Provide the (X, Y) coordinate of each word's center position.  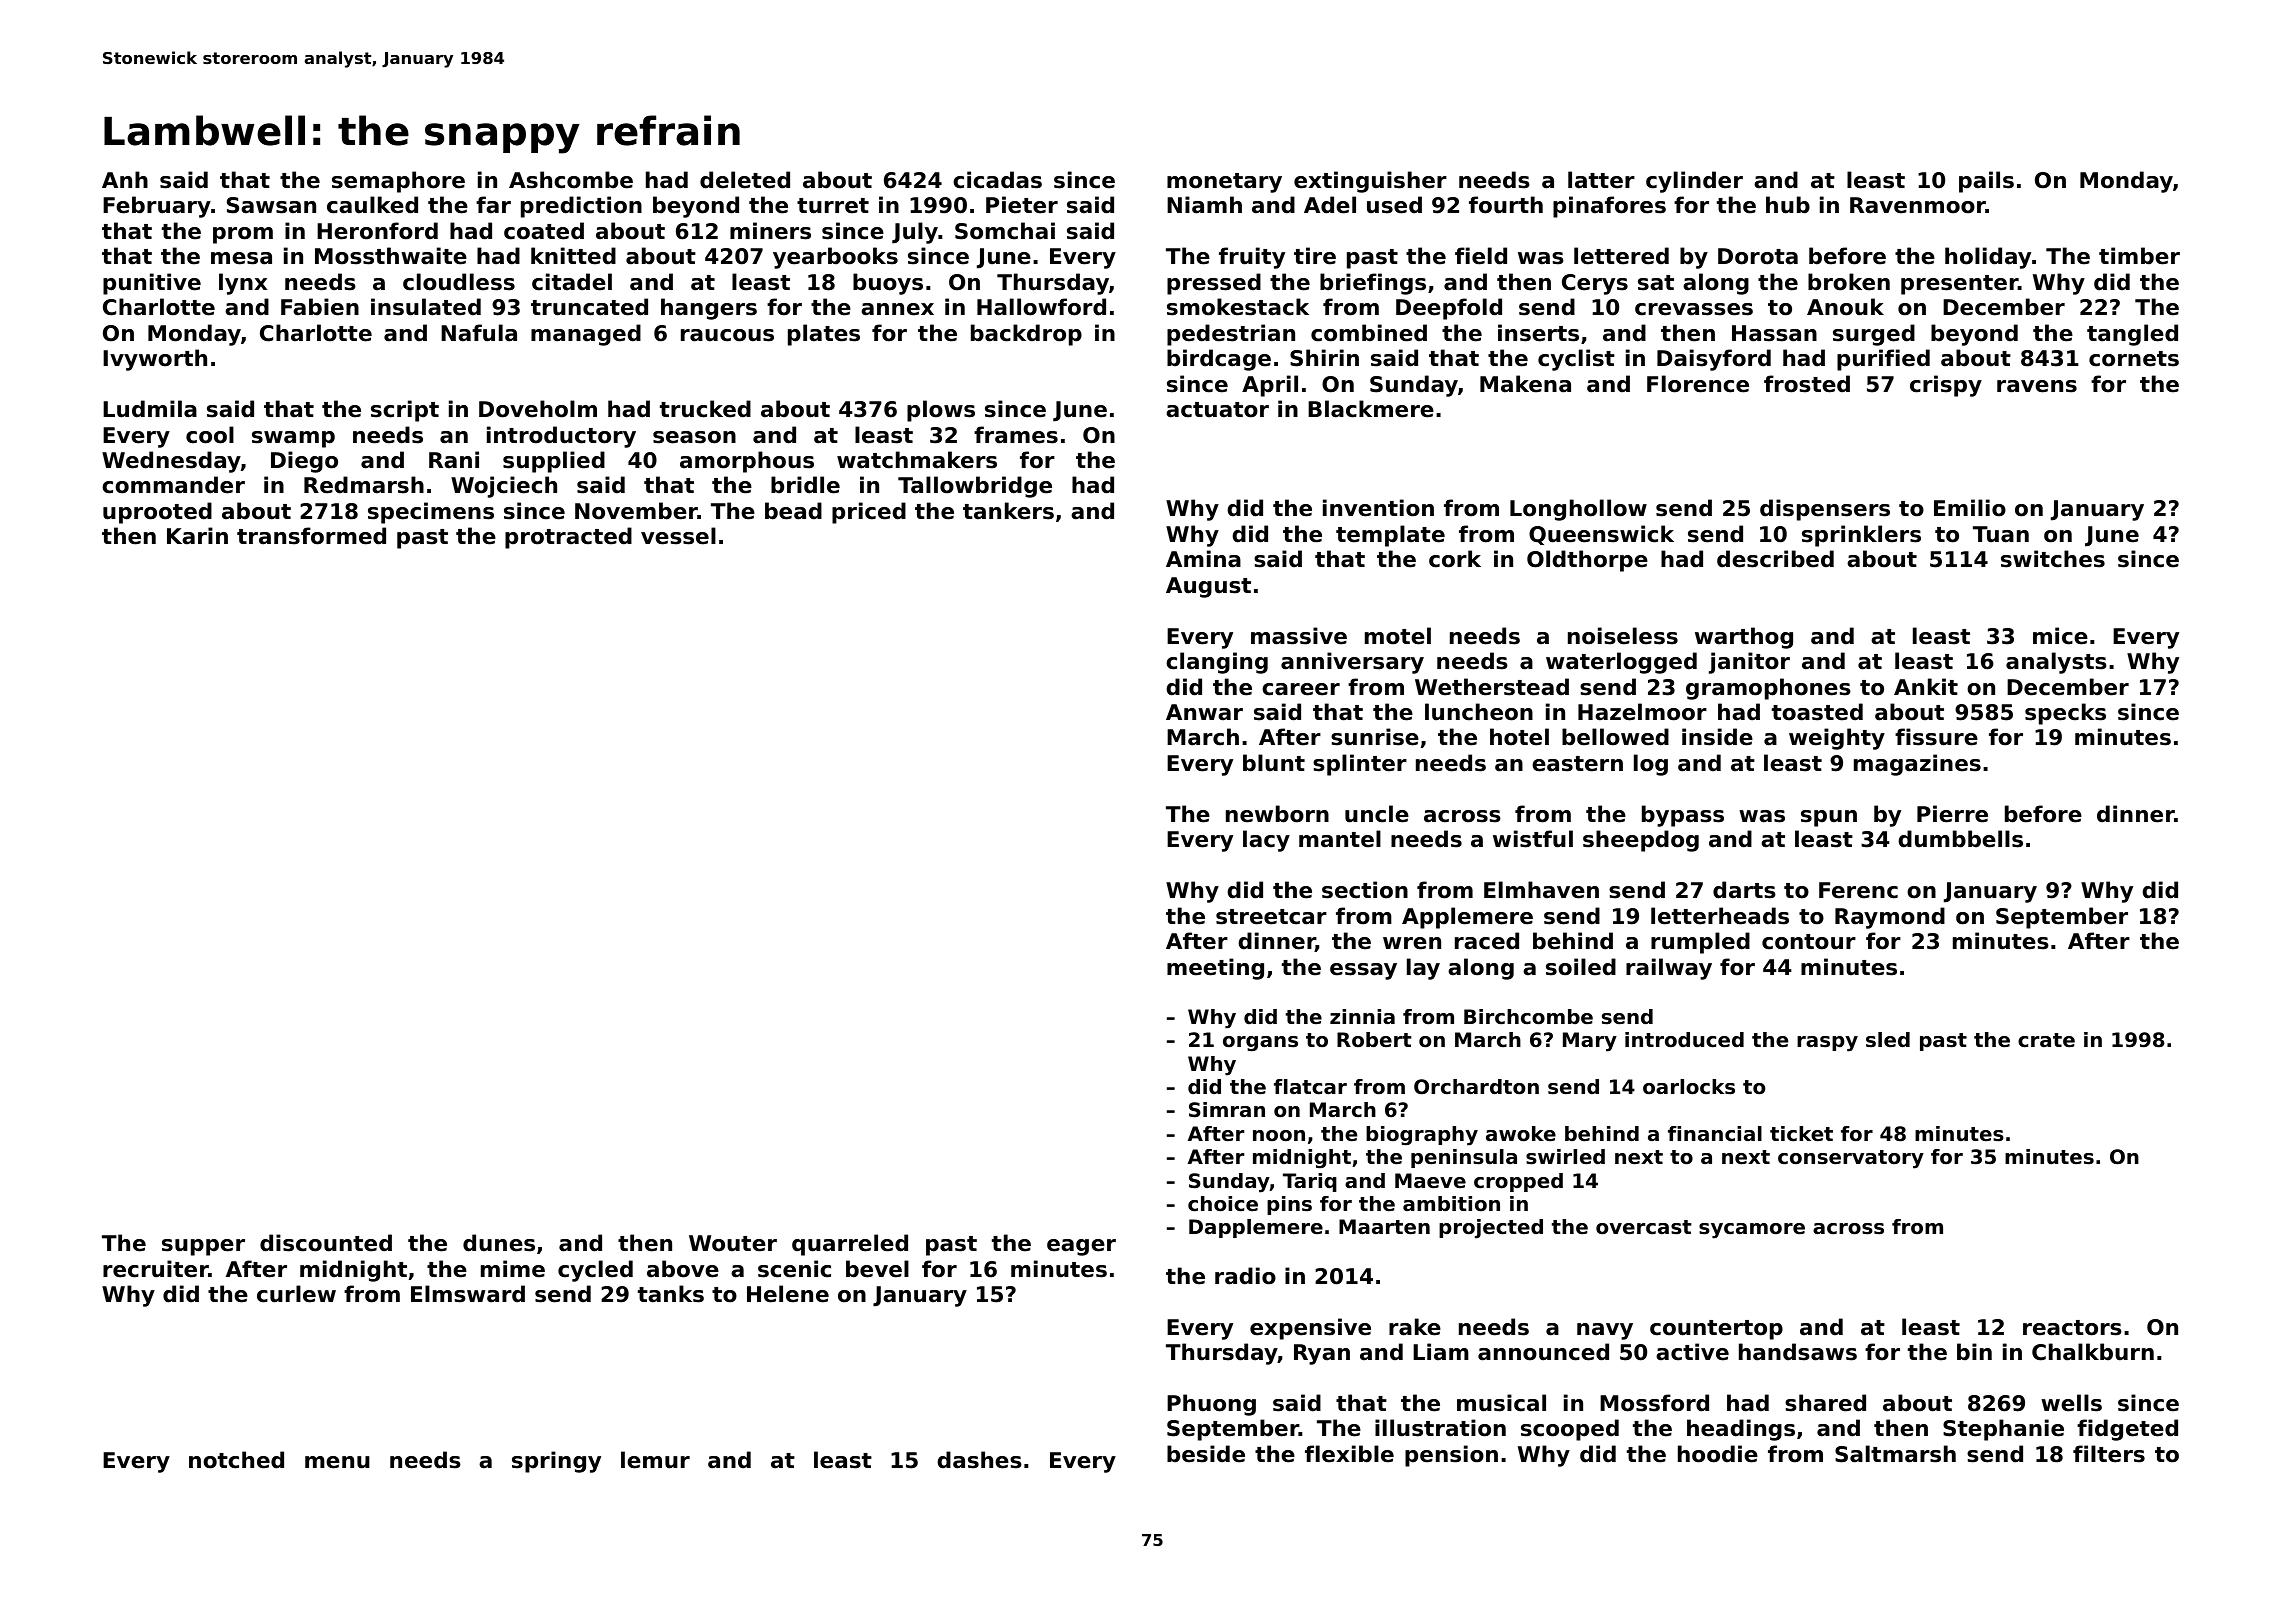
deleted (745, 180)
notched (236, 1460)
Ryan (1322, 1354)
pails (1986, 182)
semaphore (398, 182)
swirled (1565, 1157)
